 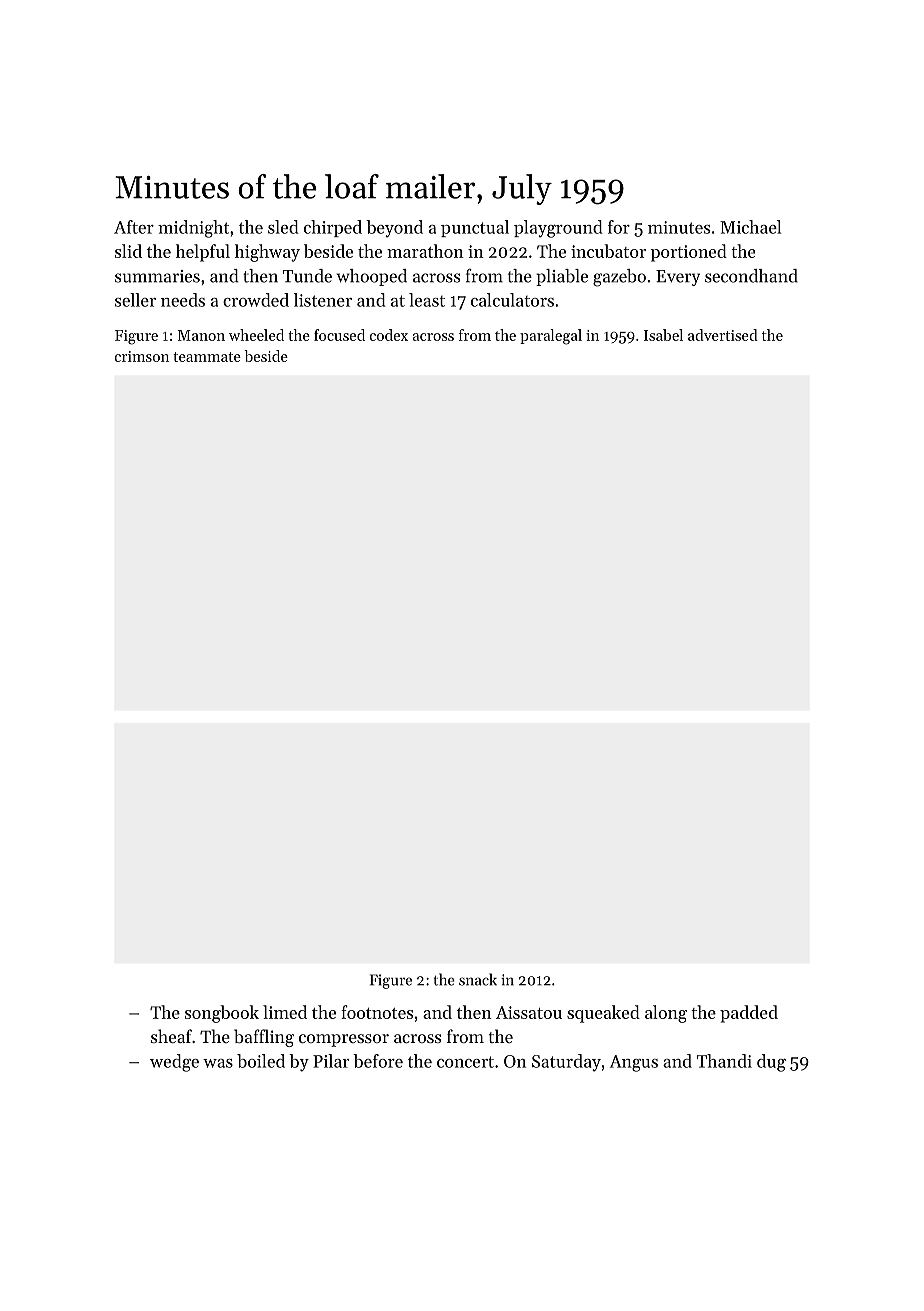 What do you see at coordinates (171, 1036) in the screenshot?
I see `sheaf` at bounding box center [171, 1036].
